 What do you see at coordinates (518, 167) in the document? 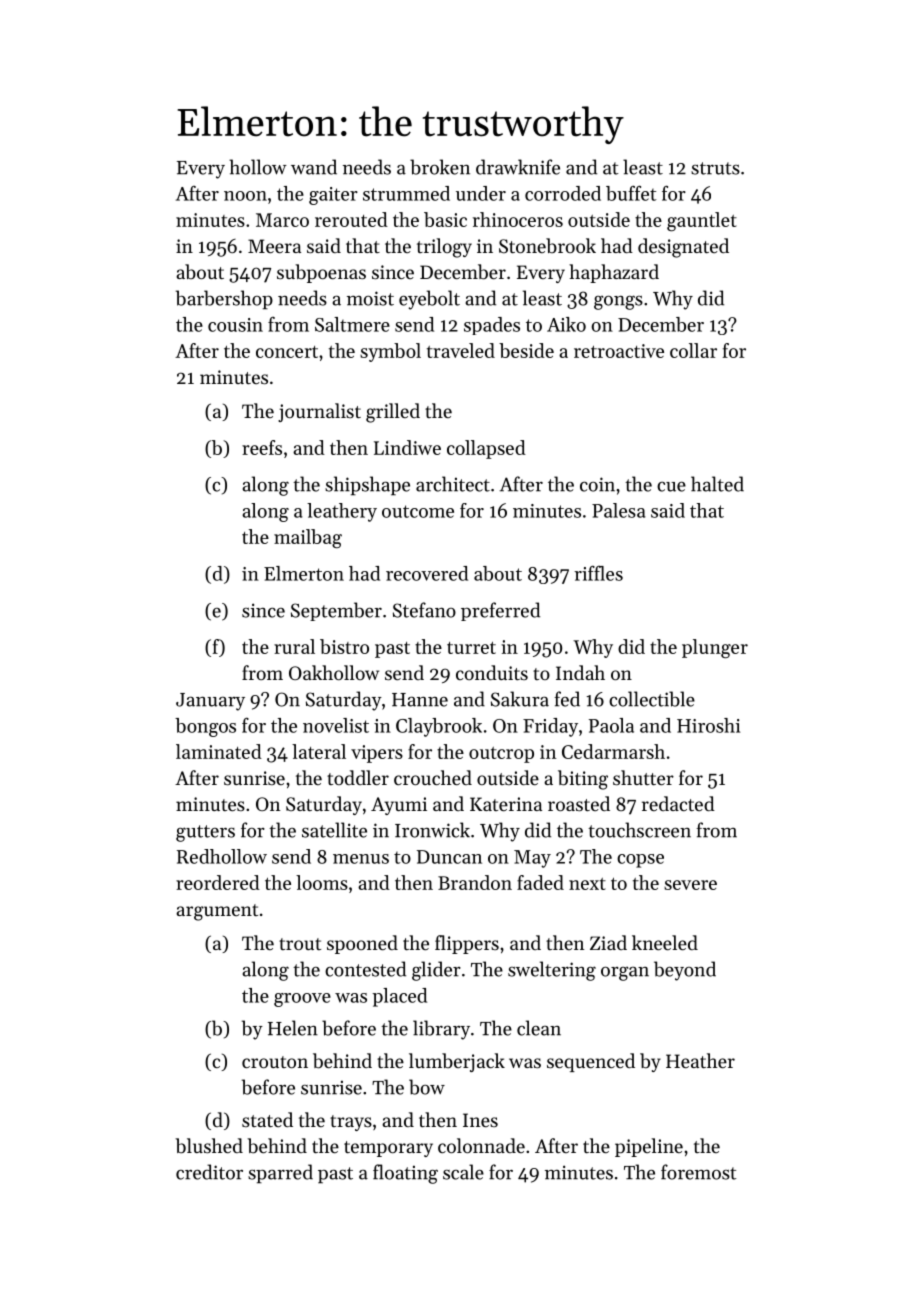
I see `drawknife` at bounding box center [518, 167].
